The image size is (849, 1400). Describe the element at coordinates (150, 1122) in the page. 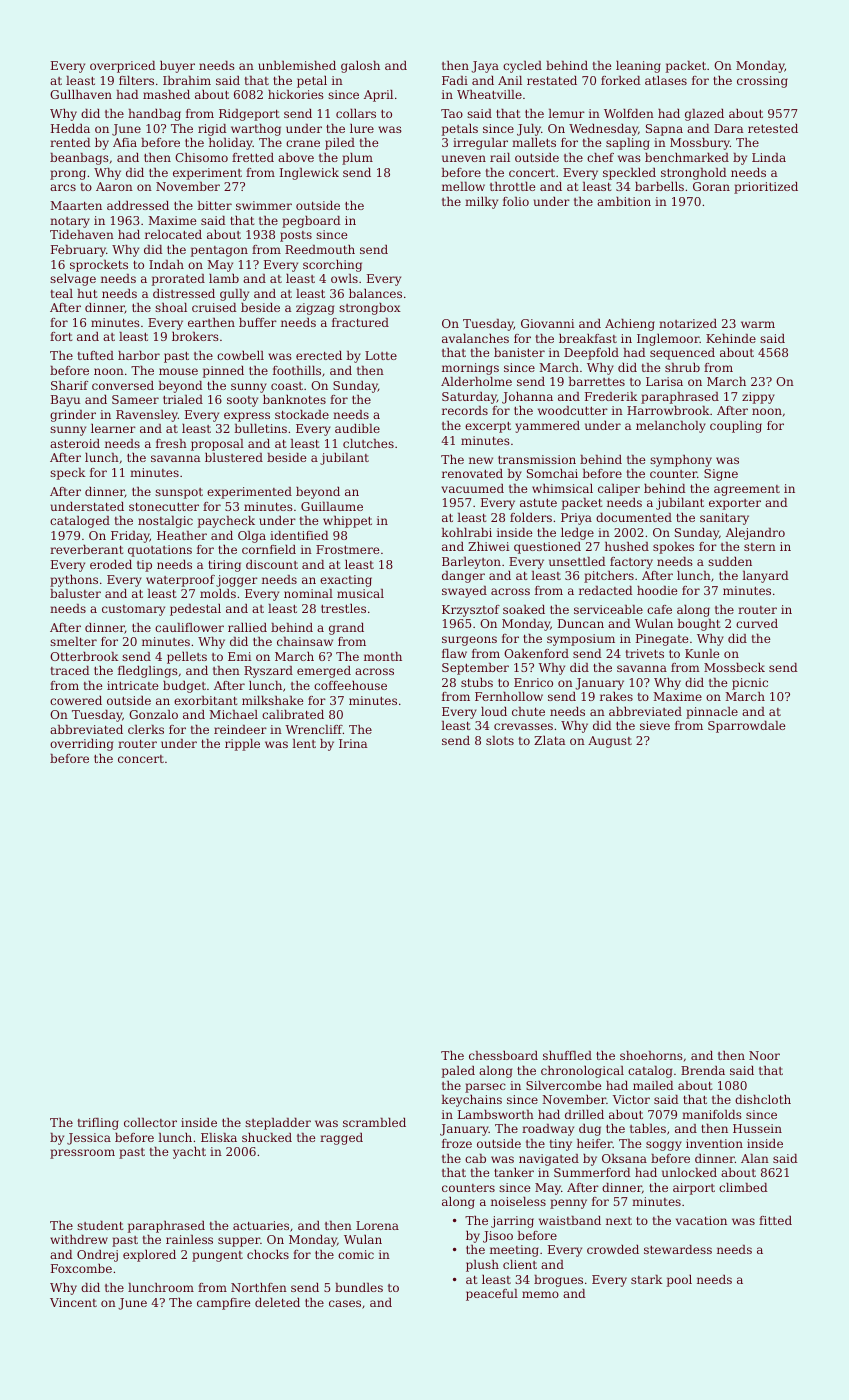

I see `collector` at that location.
